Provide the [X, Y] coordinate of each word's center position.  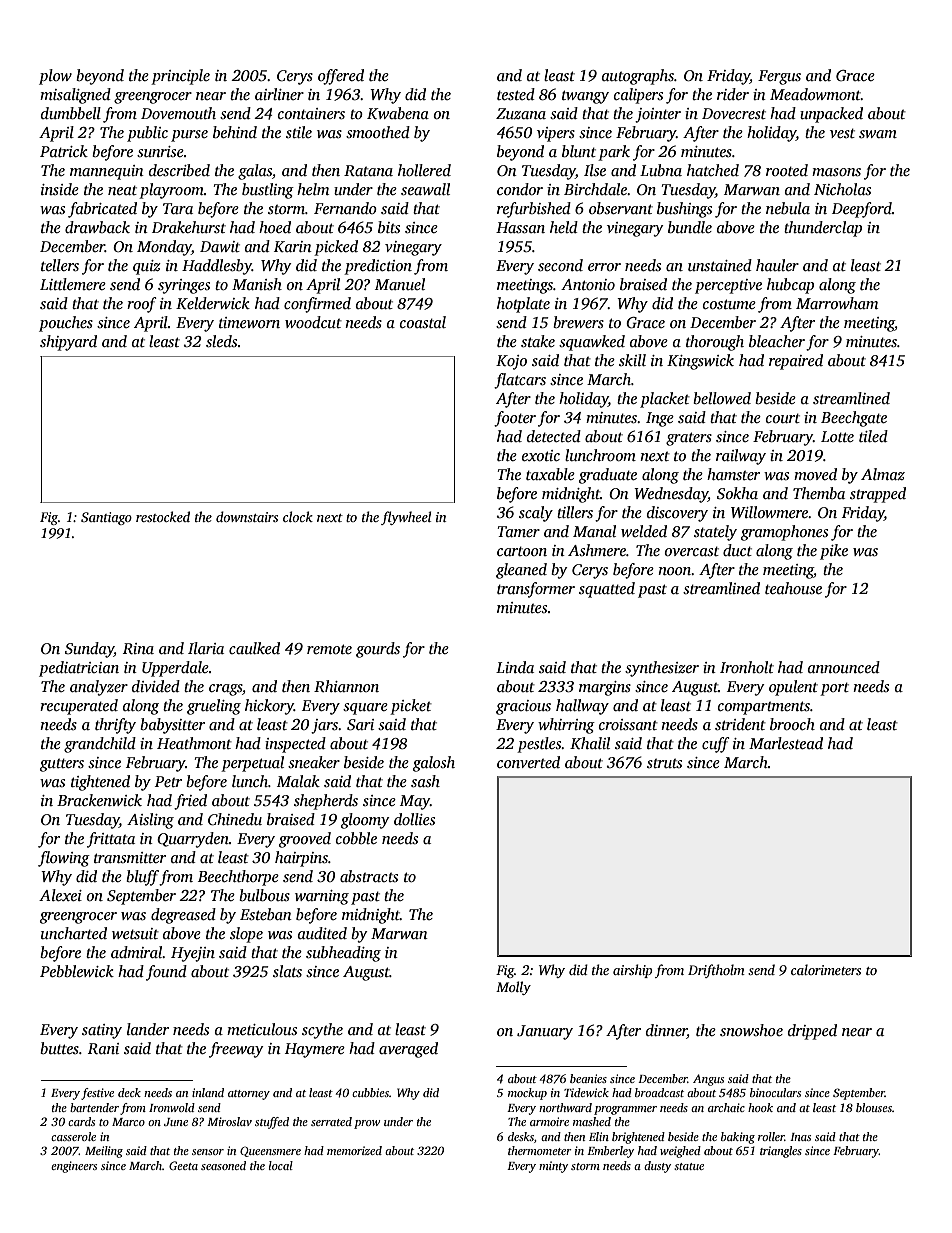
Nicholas [842, 189]
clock [298, 516]
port [834, 689]
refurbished [534, 210]
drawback [97, 227]
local [281, 1165]
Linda [515, 667]
